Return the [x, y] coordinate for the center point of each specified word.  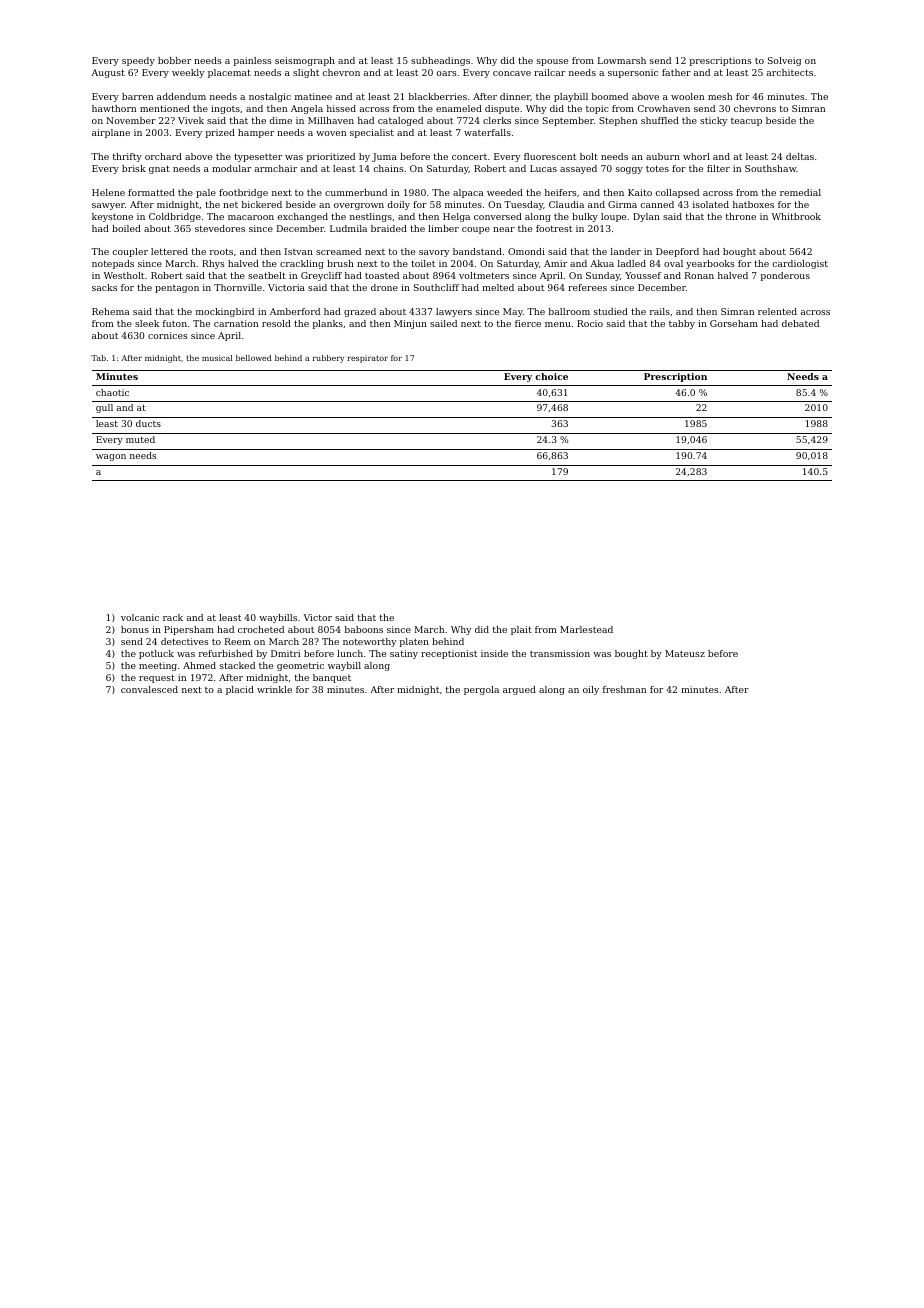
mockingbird [225, 312]
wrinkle [274, 689]
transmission [560, 653]
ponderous [785, 276]
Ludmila [348, 228]
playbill [571, 97]
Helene [108, 192]
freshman [624, 689]
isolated [711, 204]
